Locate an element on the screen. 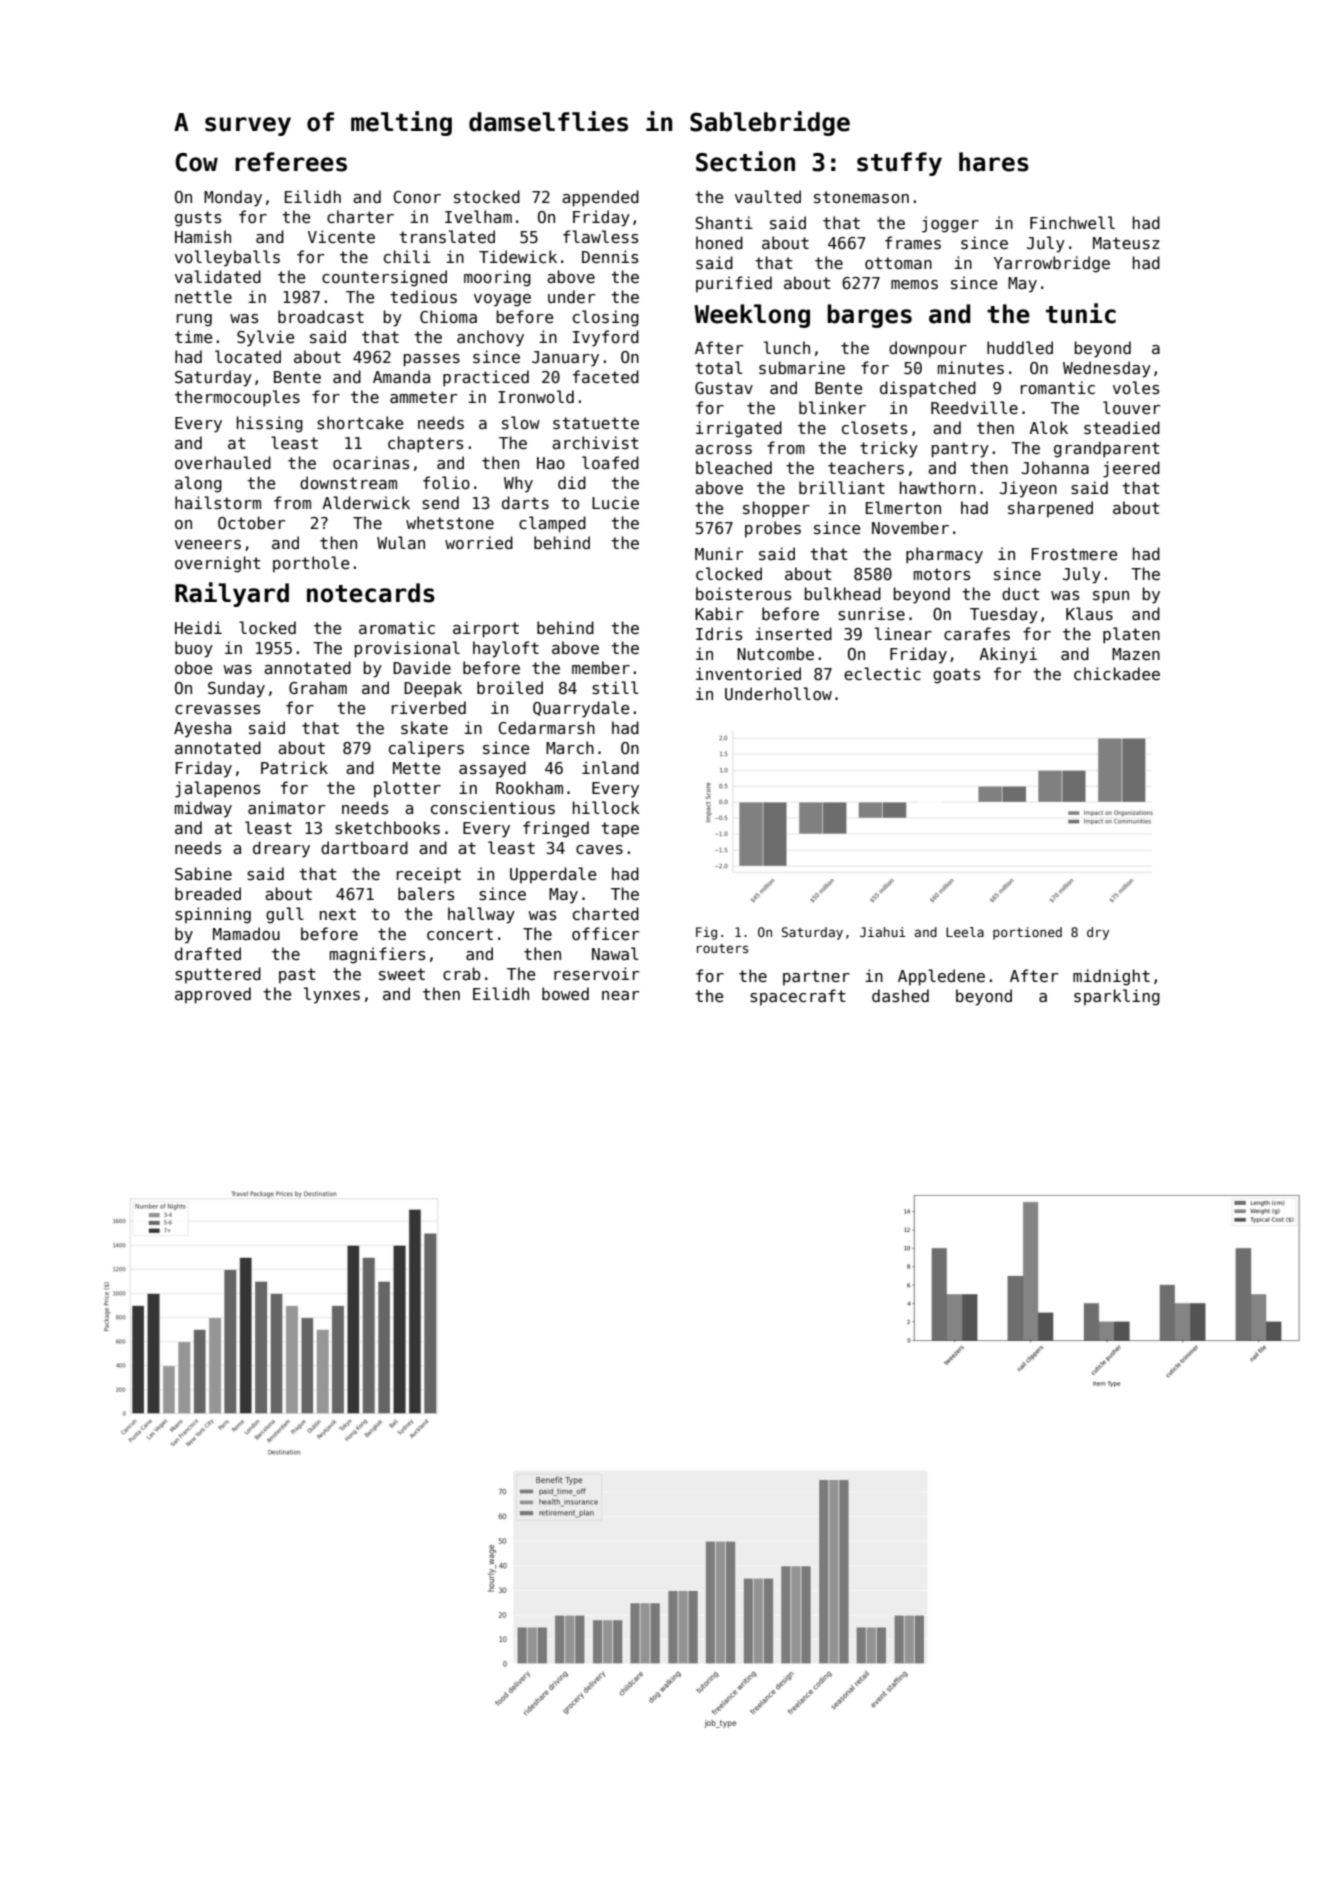  Sabine is located at coordinates (203, 873).
